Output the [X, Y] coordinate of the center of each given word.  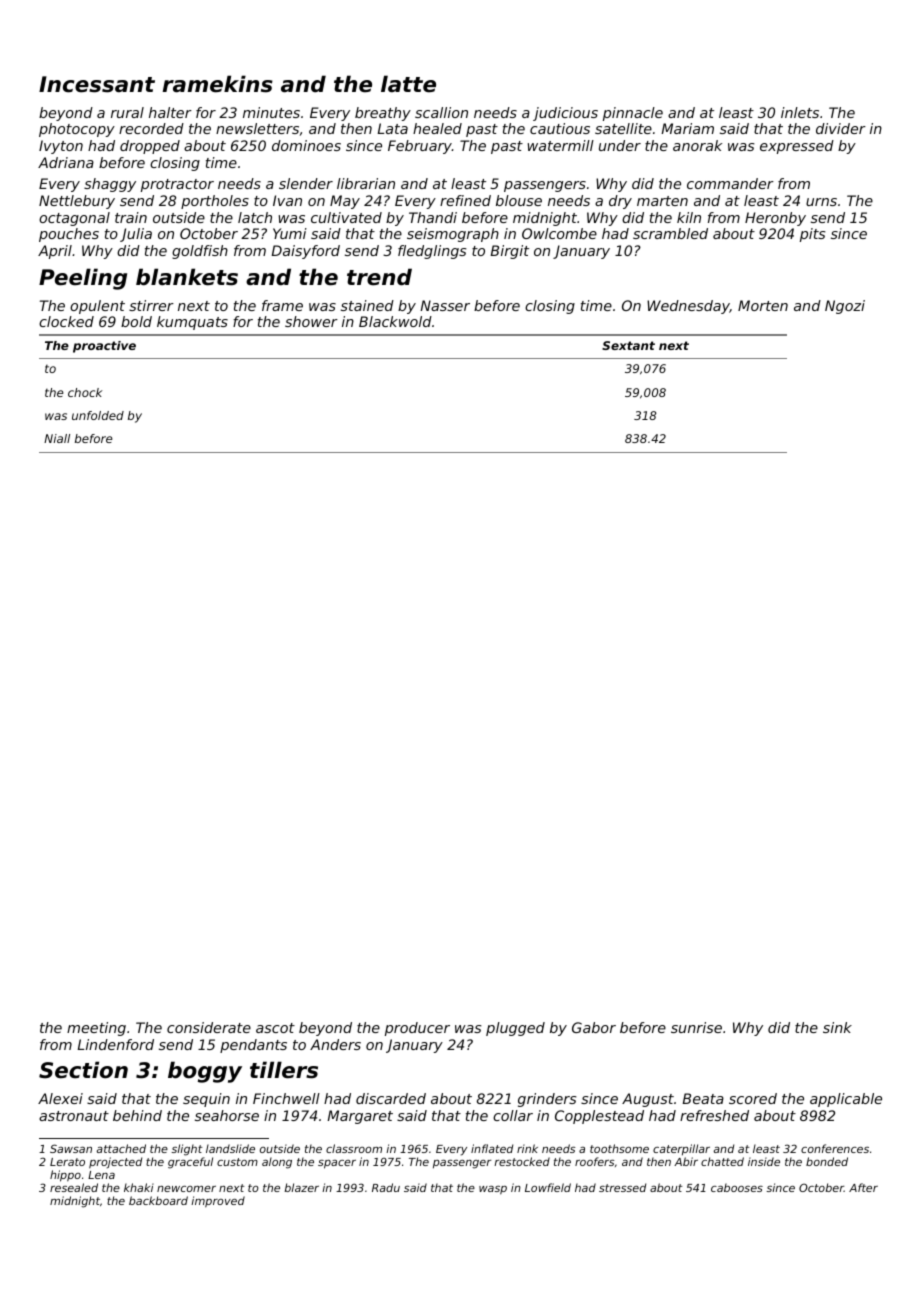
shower [311, 321]
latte [408, 84]
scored [753, 1098]
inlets [800, 112]
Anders [335, 1044]
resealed [74, 1187]
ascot [275, 1028]
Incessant [97, 84]
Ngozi [845, 307]
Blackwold [395, 321]
